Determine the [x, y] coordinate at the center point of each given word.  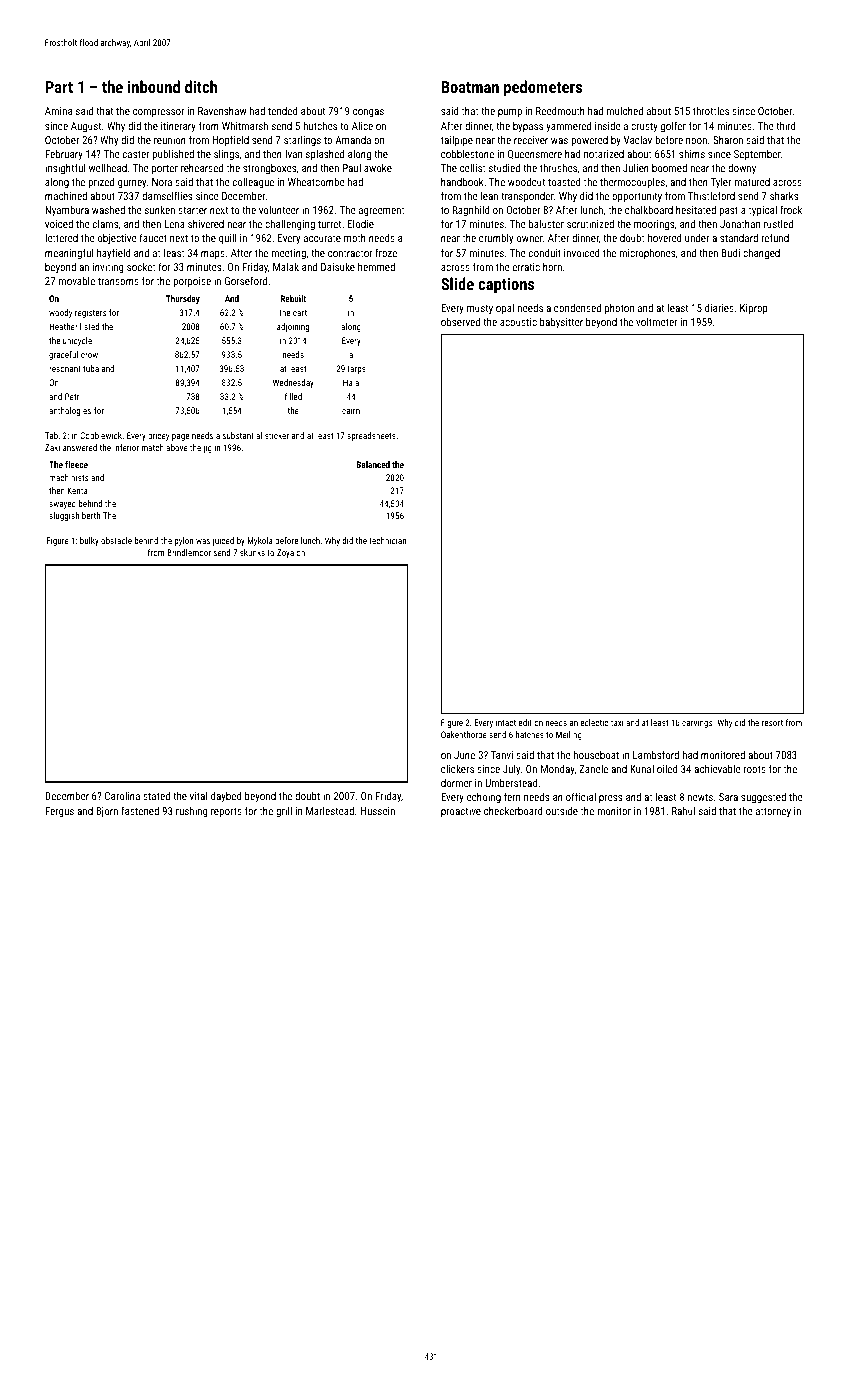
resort [772, 723]
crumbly [496, 239]
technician [387, 540]
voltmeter [657, 321]
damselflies [167, 195]
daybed [226, 797]
